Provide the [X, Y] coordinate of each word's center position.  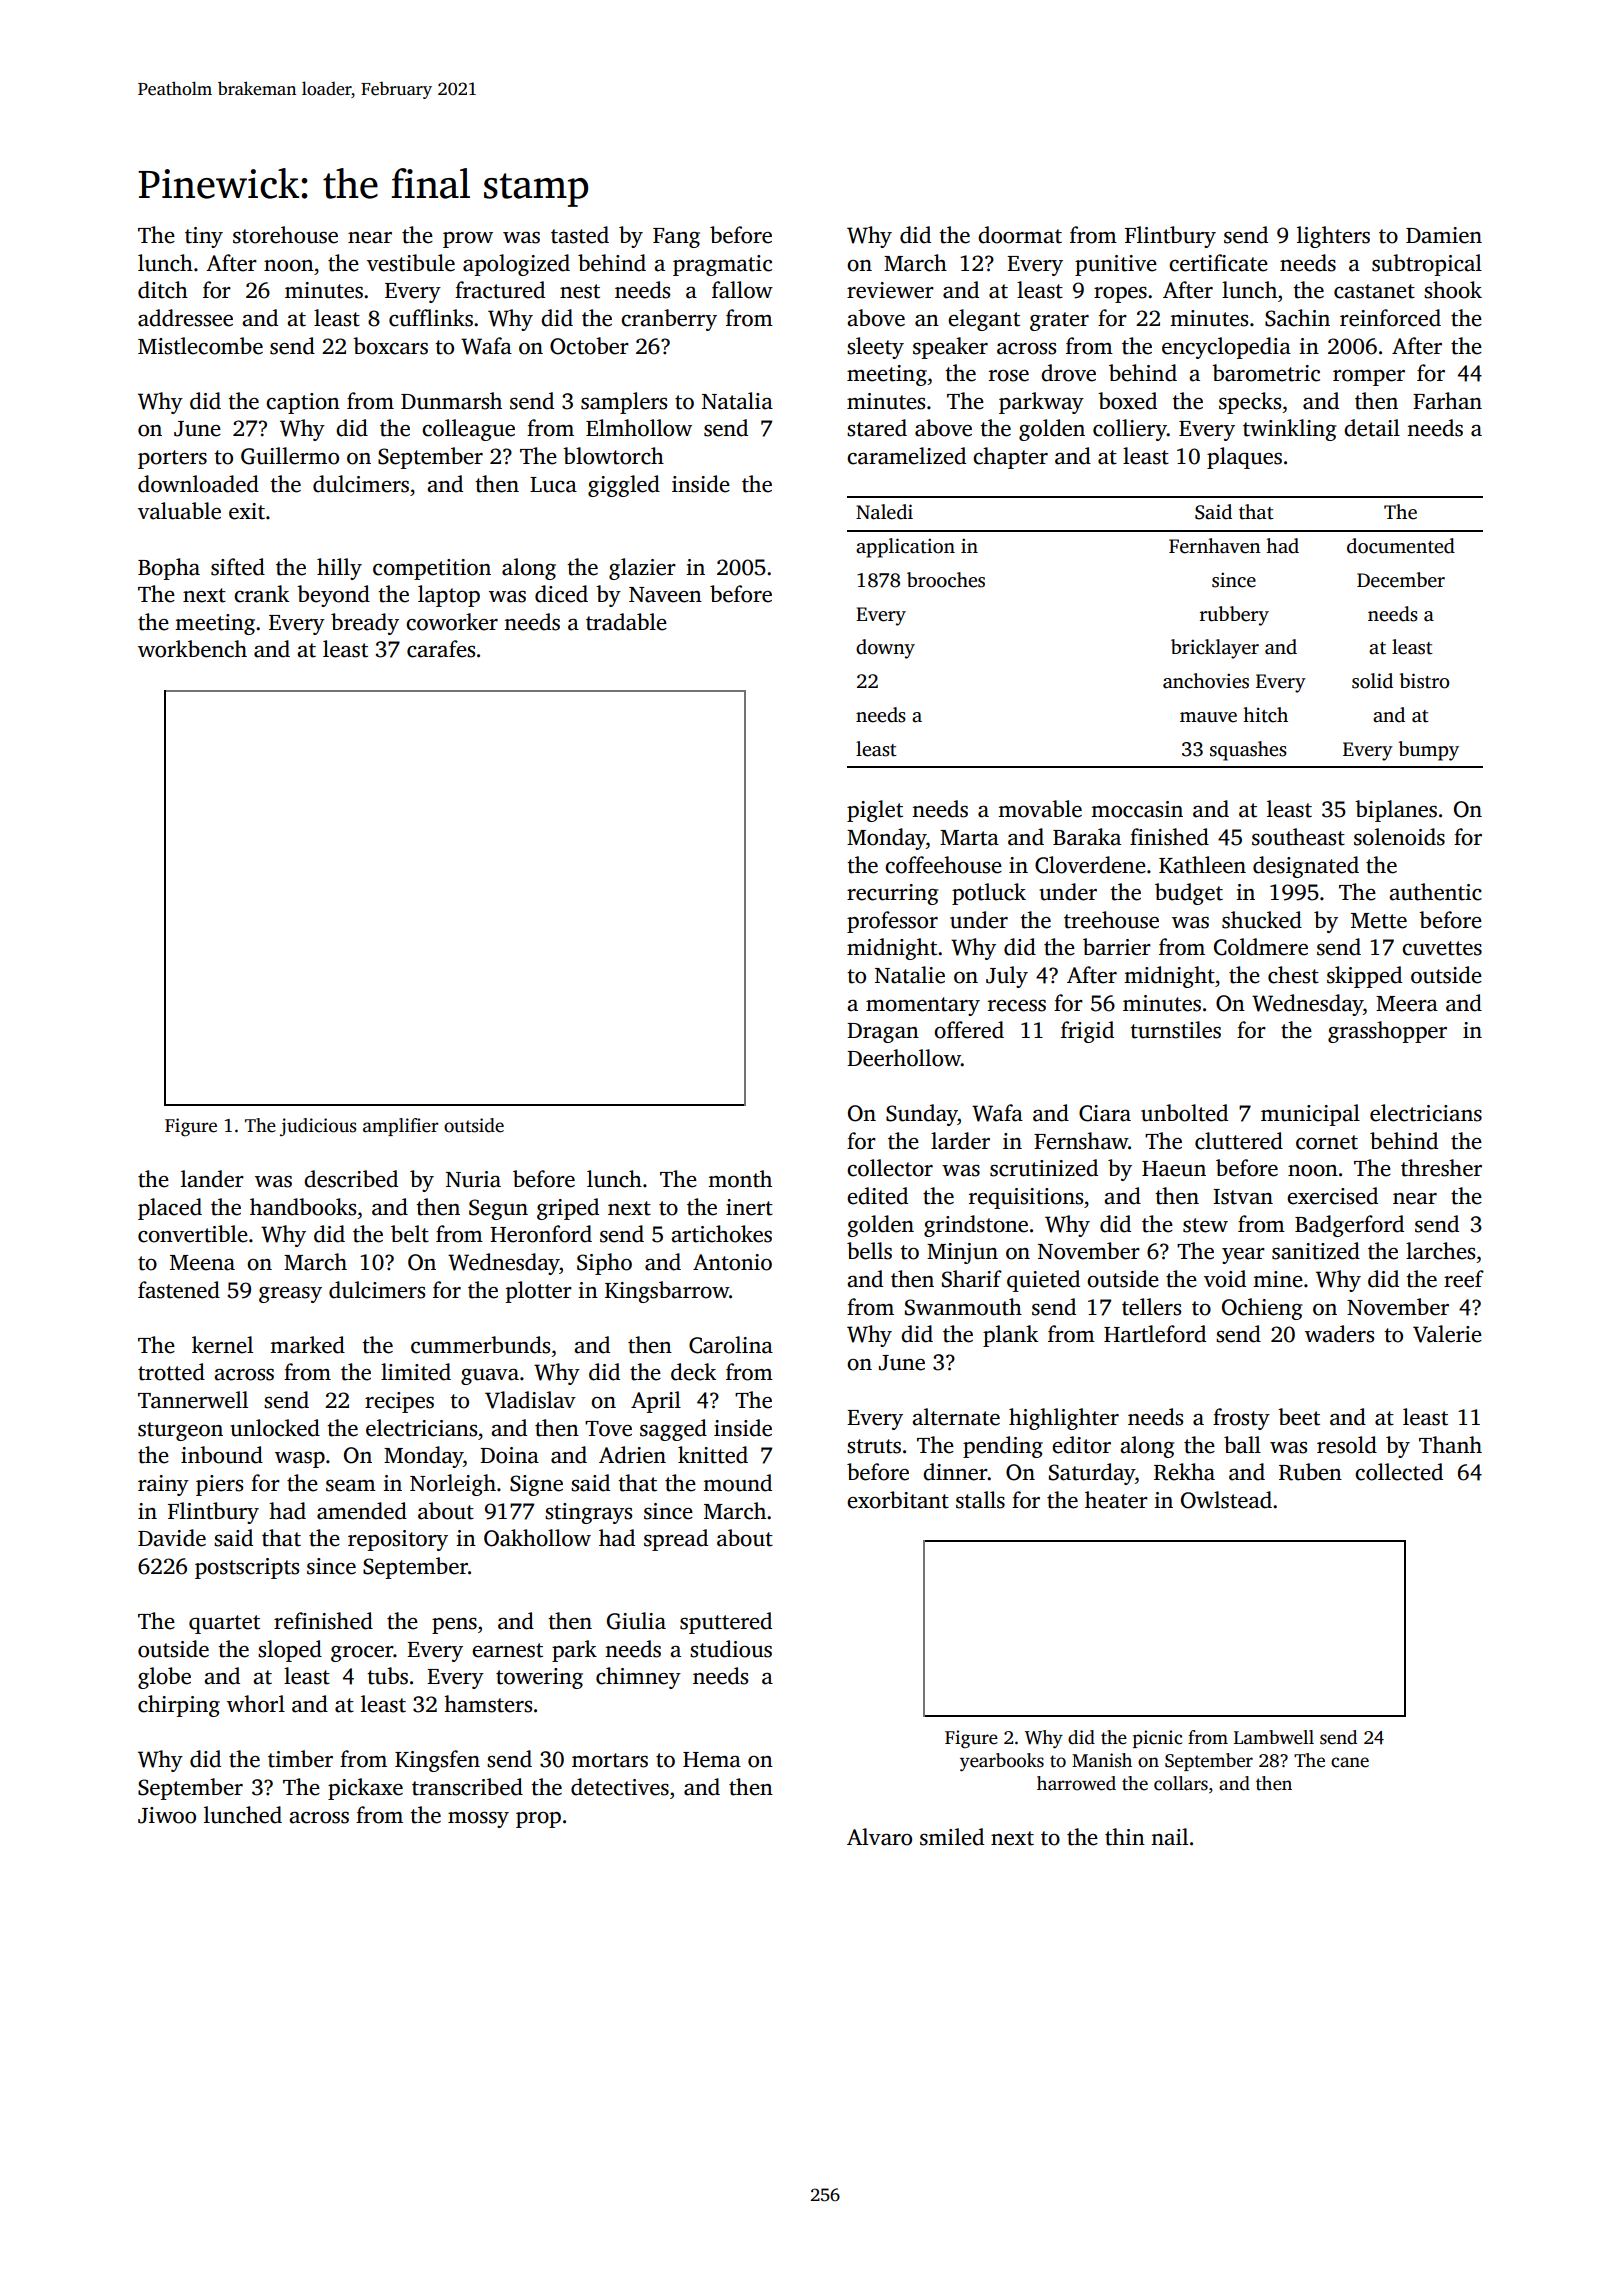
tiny [204, 237]
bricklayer [1215, 649]
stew [1205, 1225]
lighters [1333, 237]
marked [307, 1345]
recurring [892, 894]
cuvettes [1442, 948]
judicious [318, 1127]
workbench [192, 649]
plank [1010, 1336]
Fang [676, 238]
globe [164, 1678]
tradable [626, 622]
